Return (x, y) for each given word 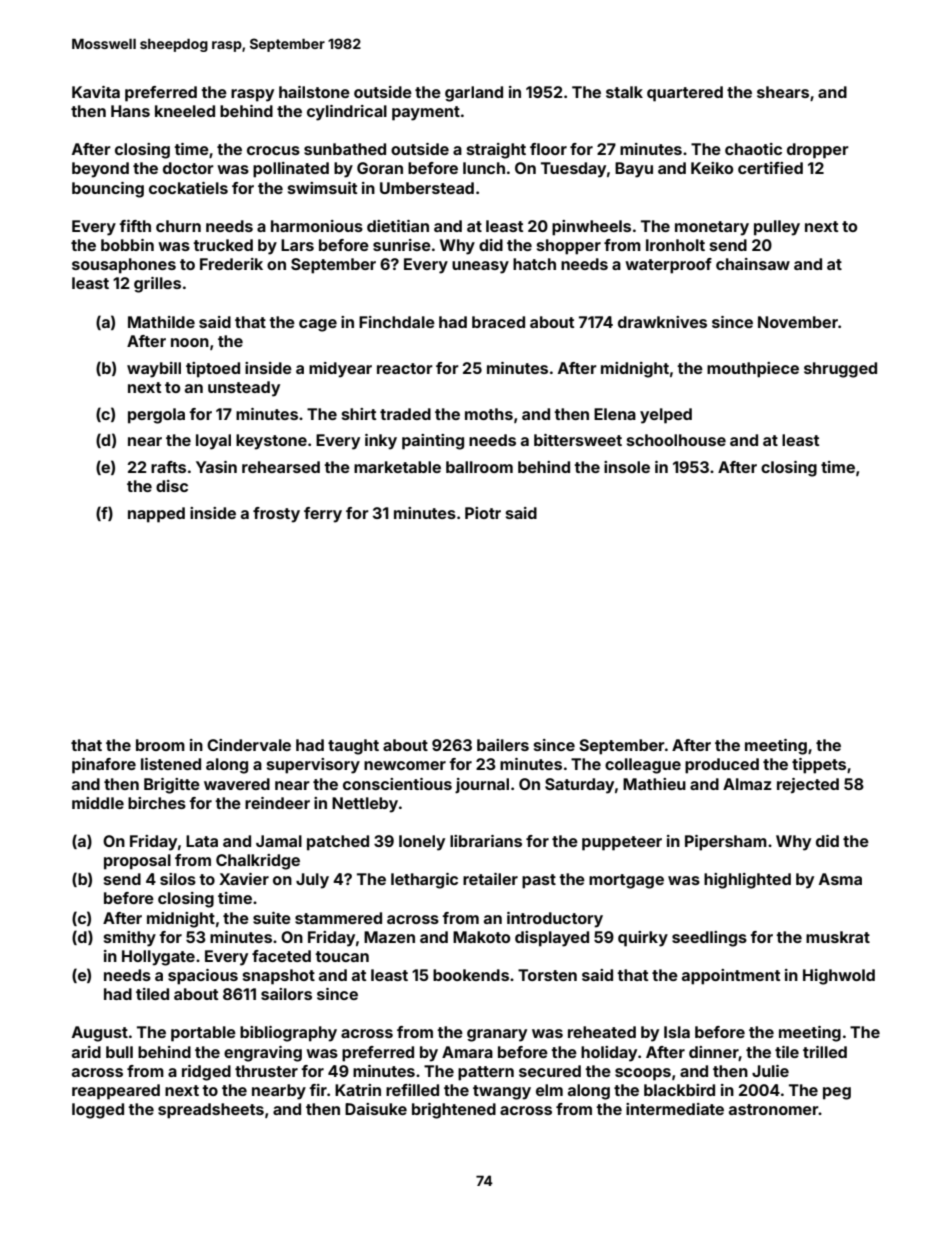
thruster (266, 1071)
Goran (380, 168)
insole (627, 467)
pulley (777, 228)
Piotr (483, 513)
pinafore (104, 766)
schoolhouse (676, 440)
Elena (615, 414)
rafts (168, 467)
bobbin (127, 245)
